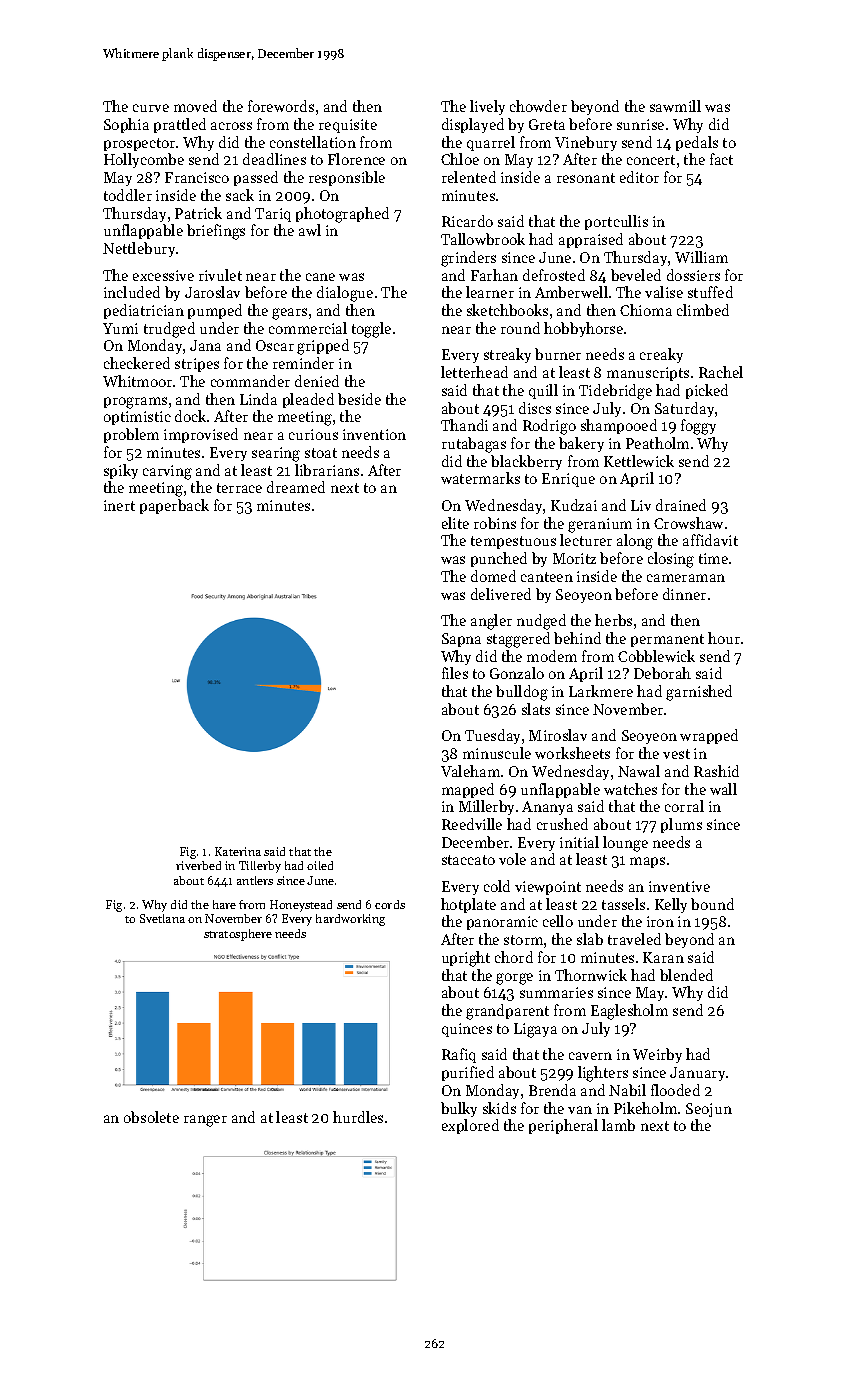 Image resolution: width=849 pixels, height=1400 pixels. I want to click on denied, so click(317, 381).
